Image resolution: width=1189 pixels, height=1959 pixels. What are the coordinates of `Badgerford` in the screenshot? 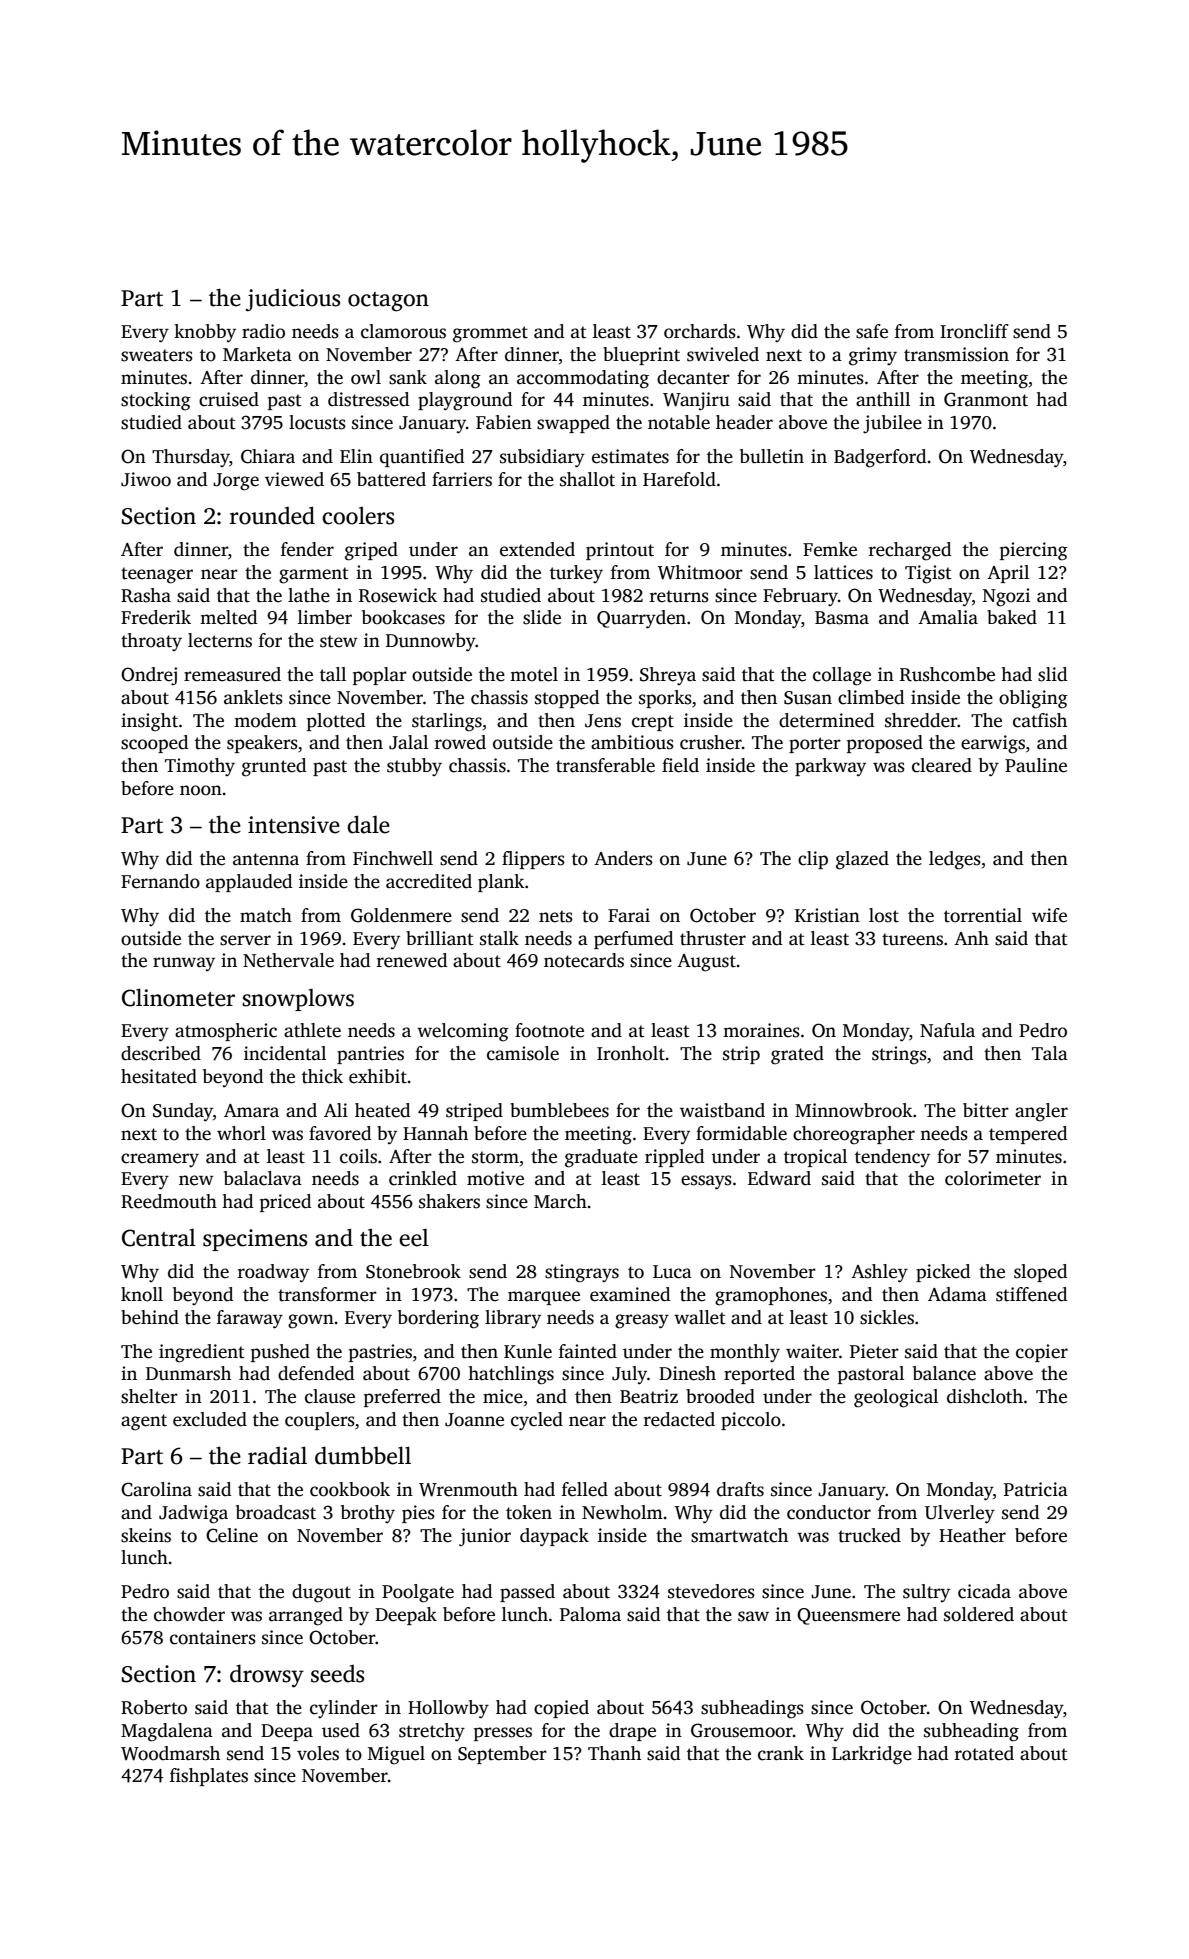 It's located at (880, 458).
